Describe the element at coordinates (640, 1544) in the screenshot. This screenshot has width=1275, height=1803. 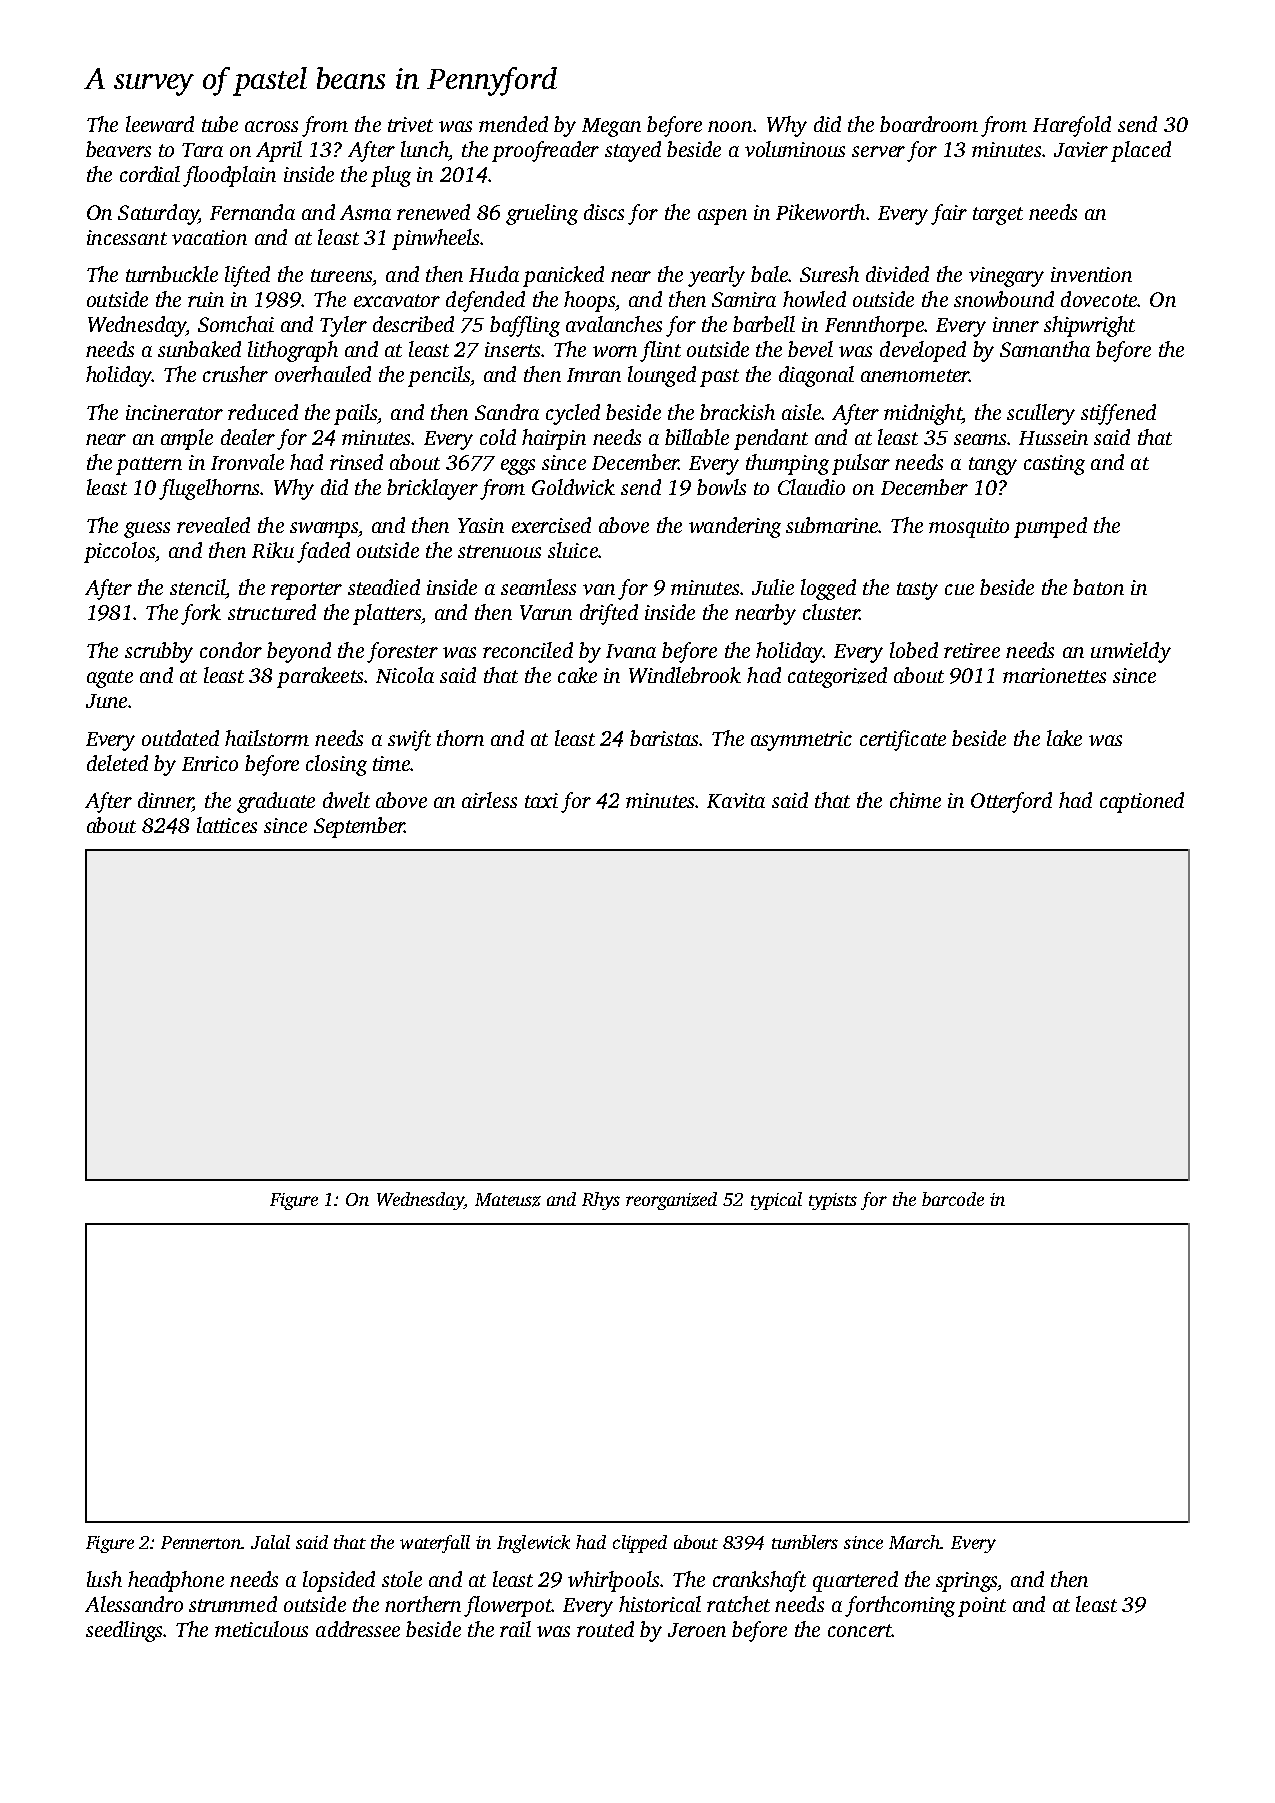
I see `clipped` at that location.
